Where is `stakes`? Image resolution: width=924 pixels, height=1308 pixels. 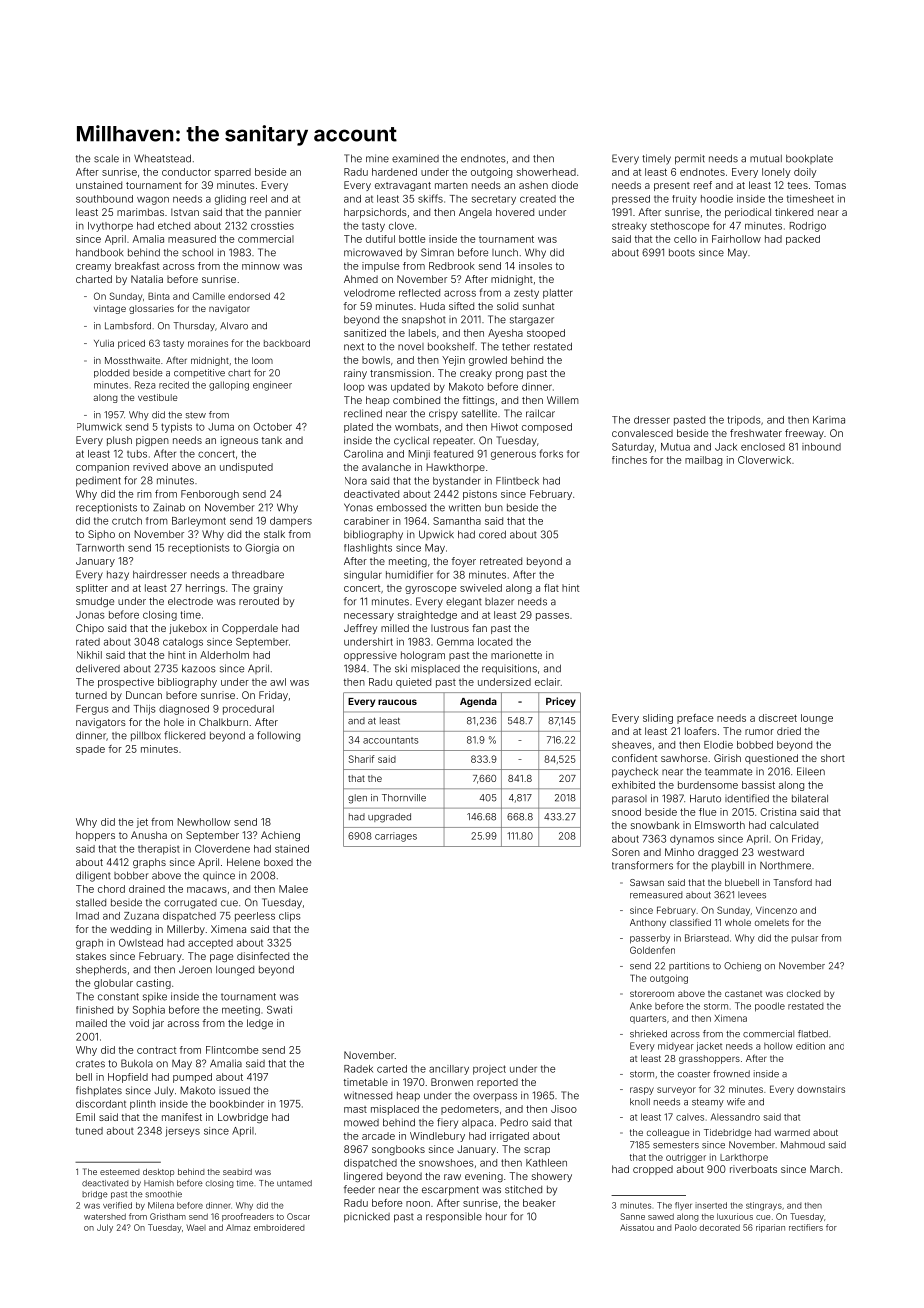 stakes is located at coordinates (91, 956).
